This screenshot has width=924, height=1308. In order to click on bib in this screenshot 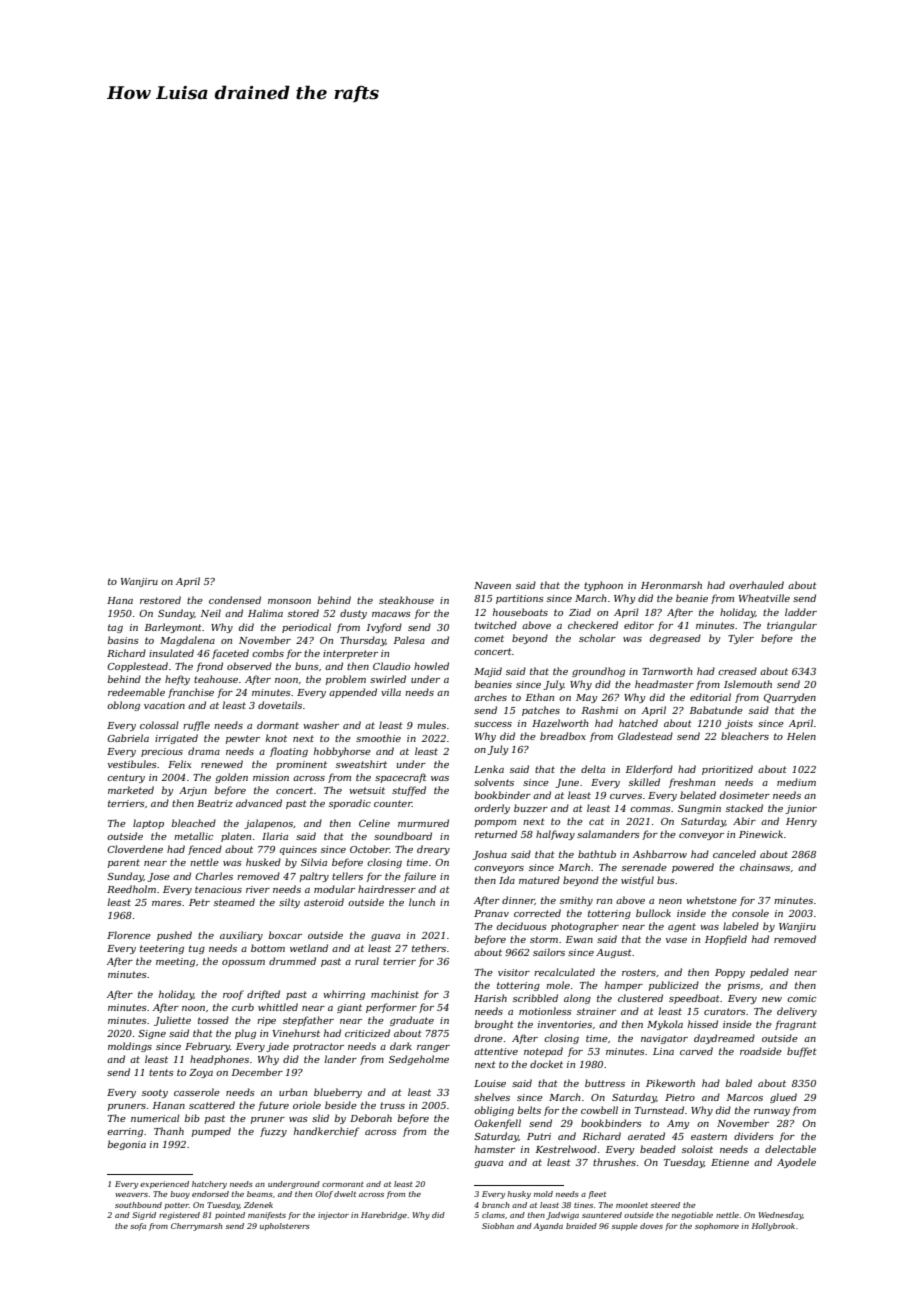, I will do `click(192, 1118)`.
